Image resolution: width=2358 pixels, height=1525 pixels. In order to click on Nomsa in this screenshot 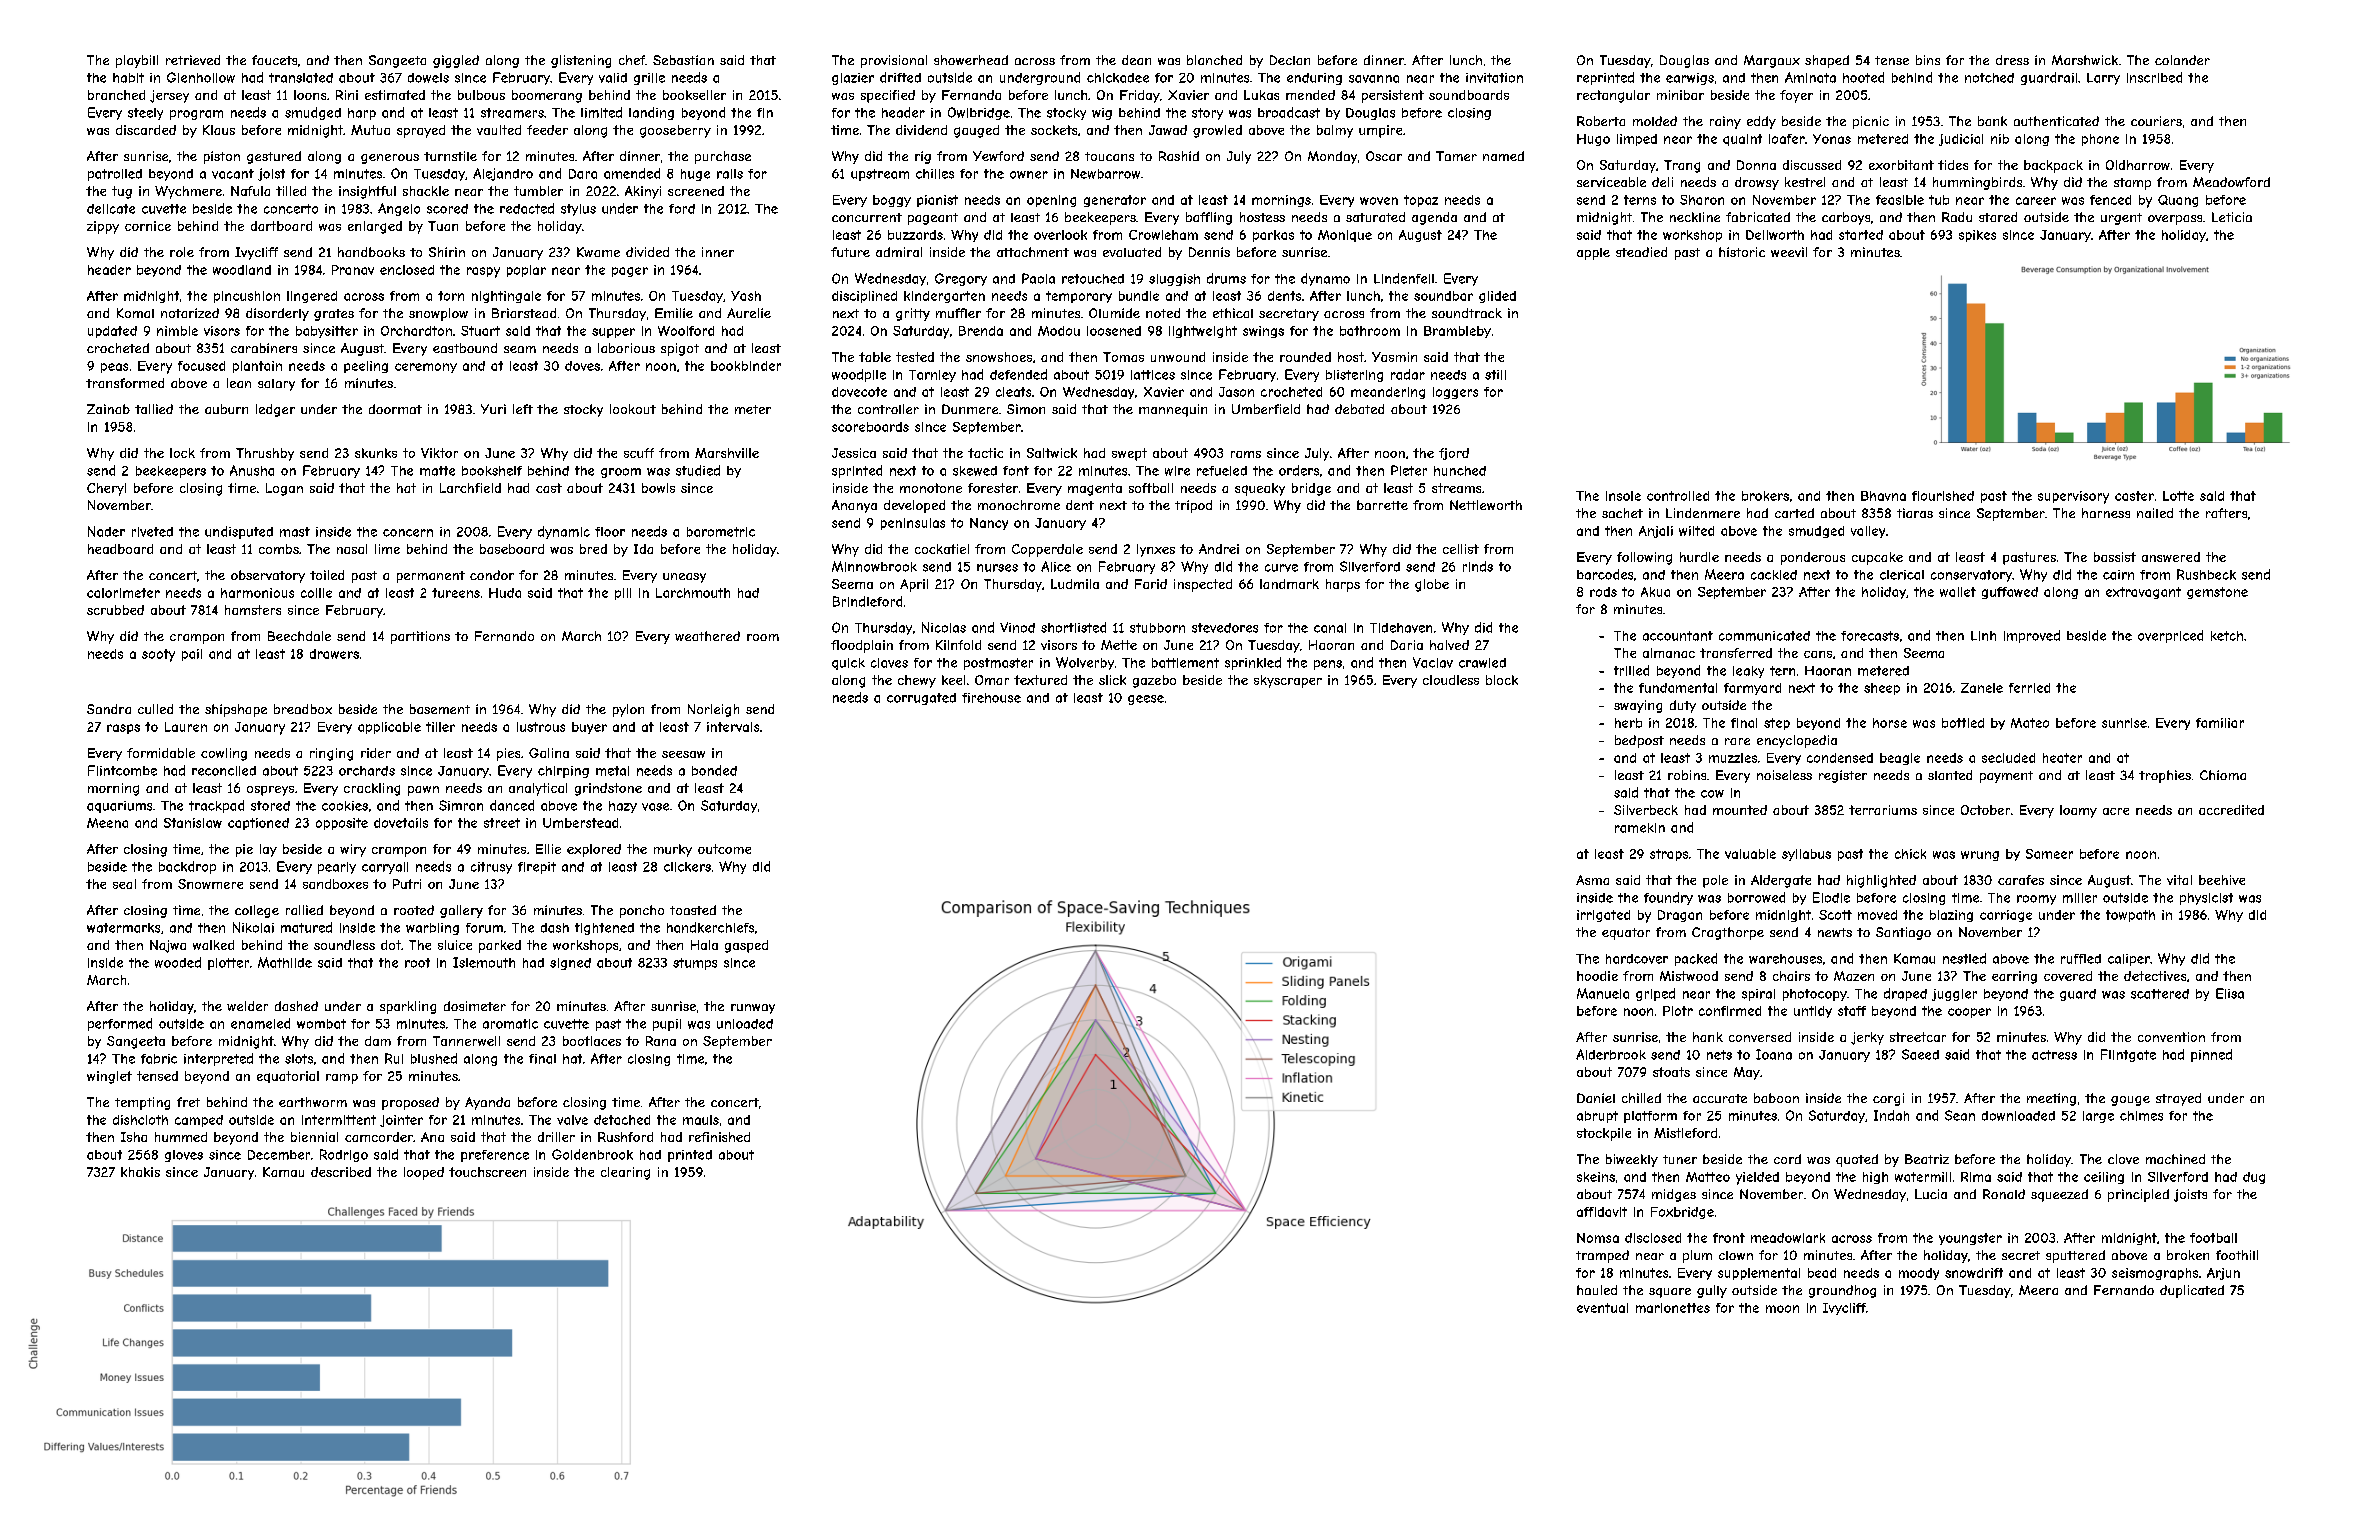, I will do `click(1598, 1238)`.
